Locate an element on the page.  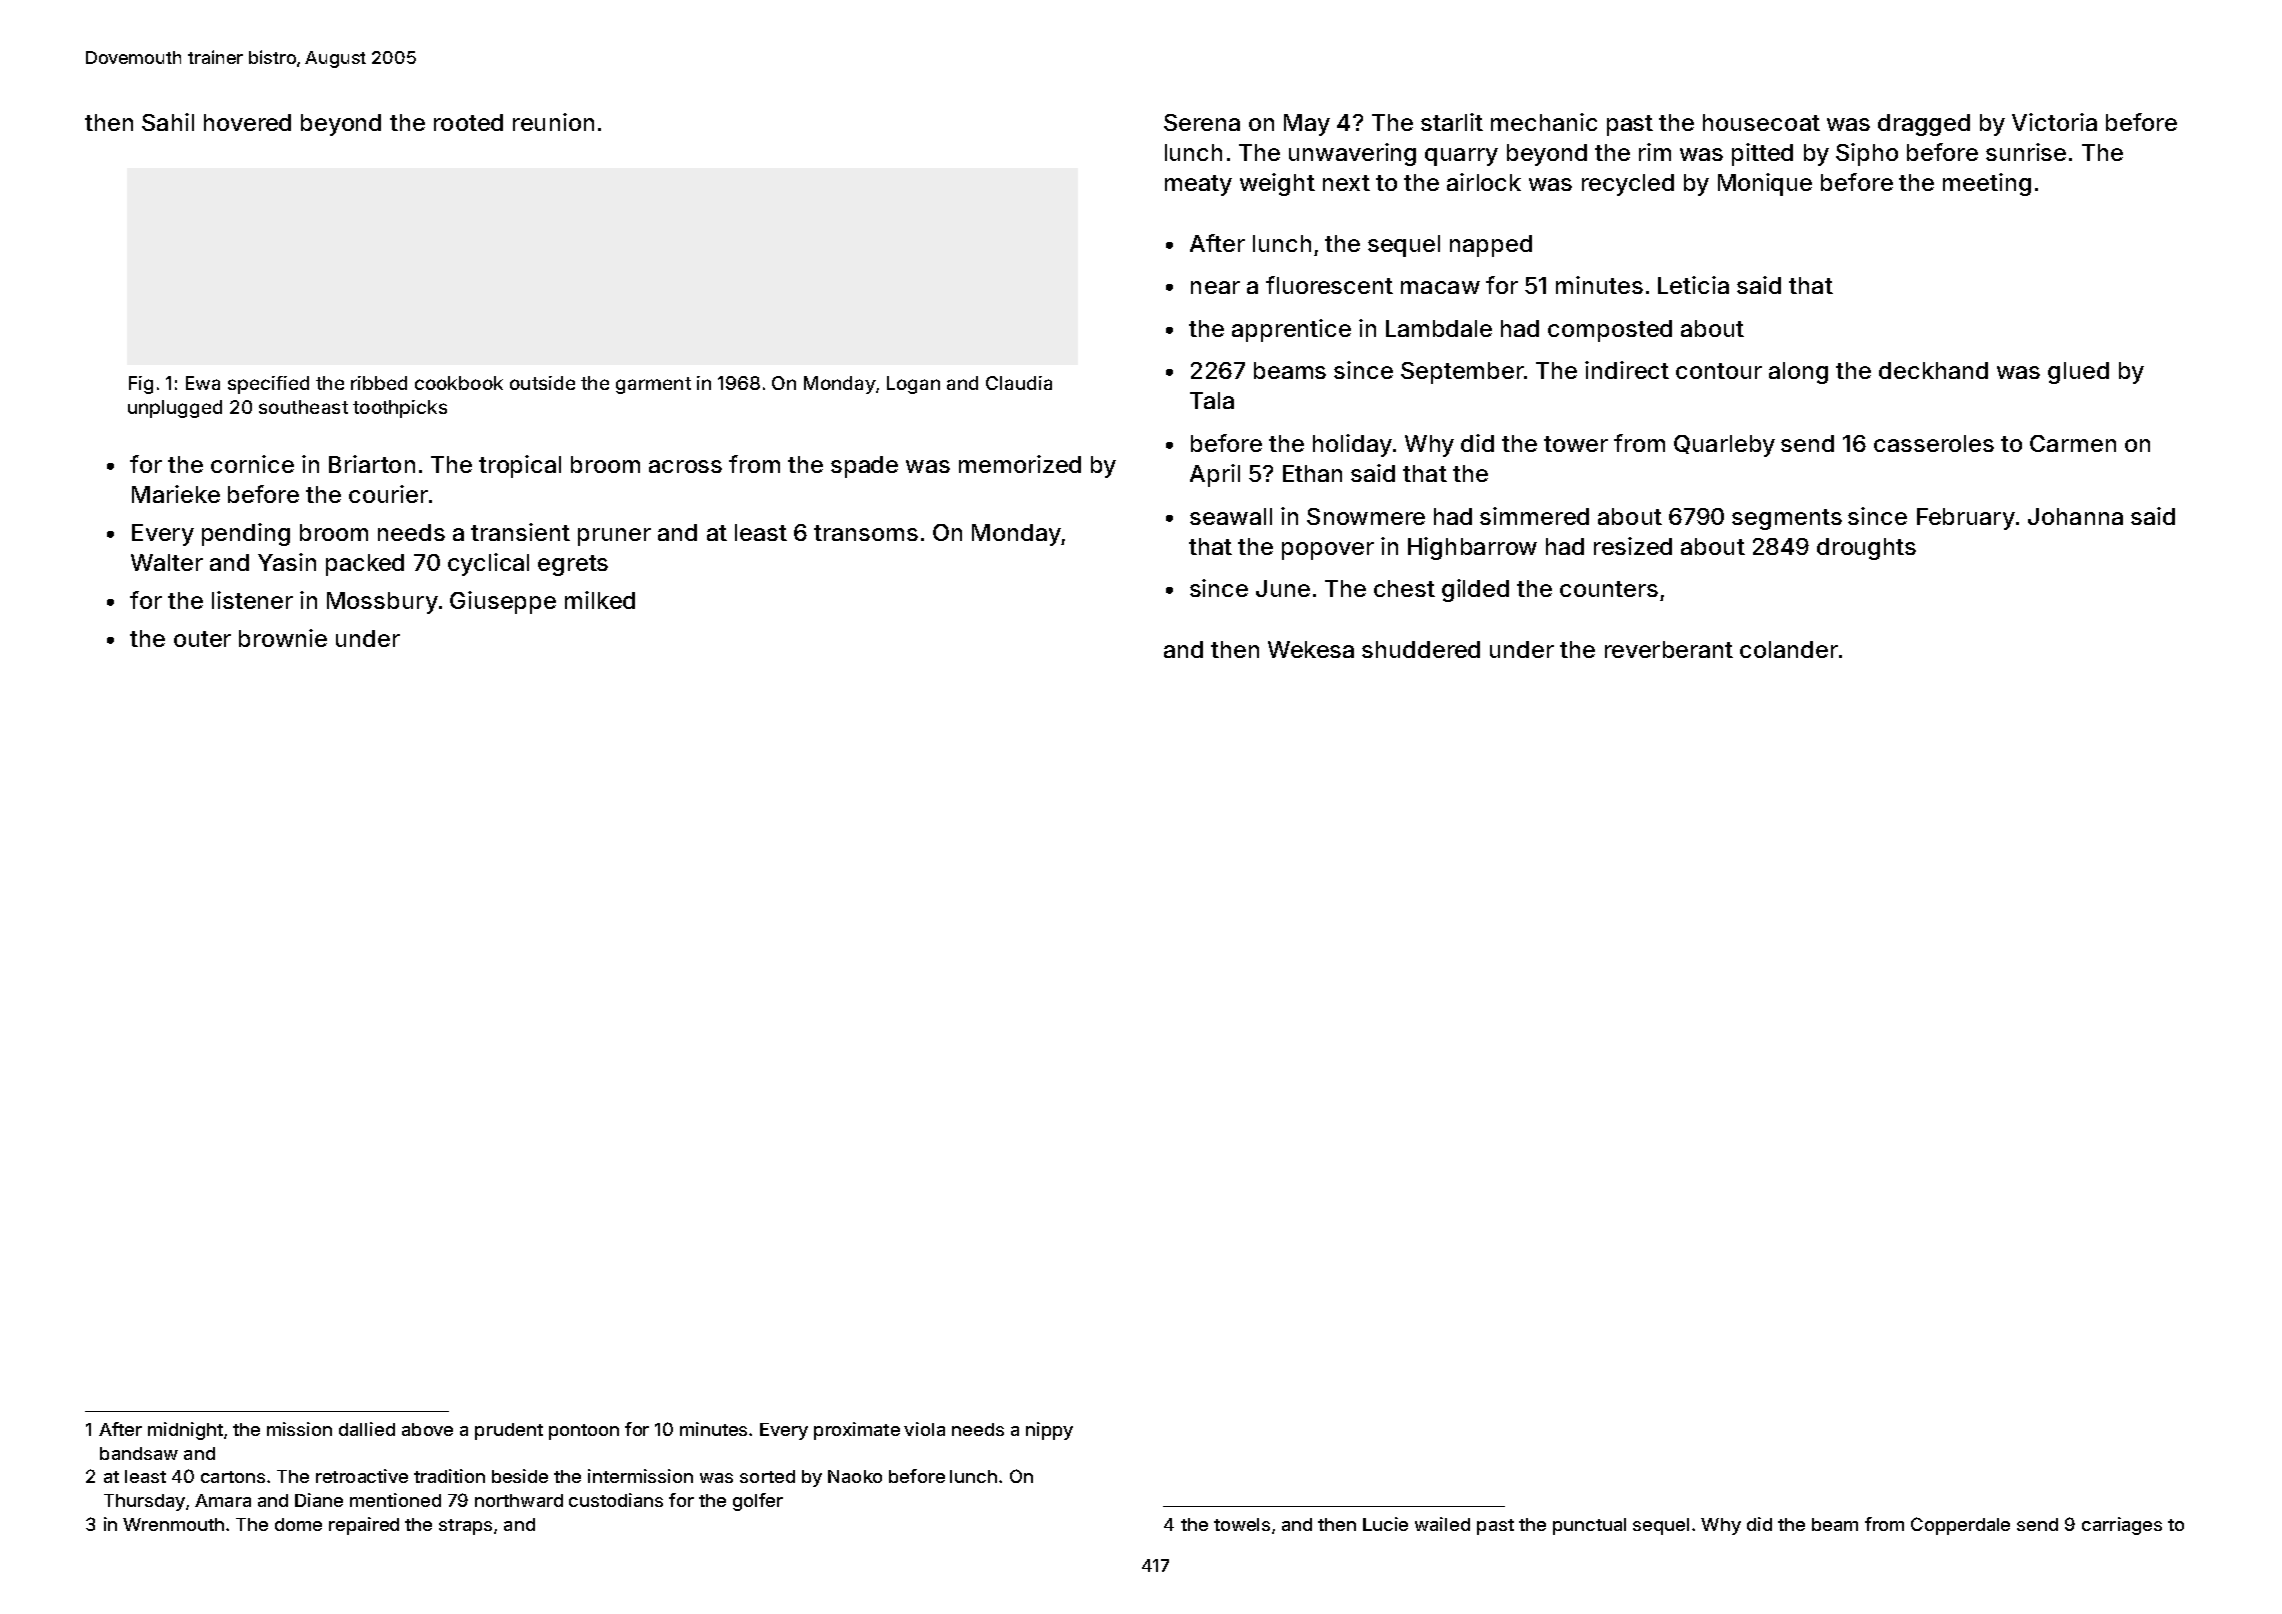
meaty is located at coordinates (1198, 185).
